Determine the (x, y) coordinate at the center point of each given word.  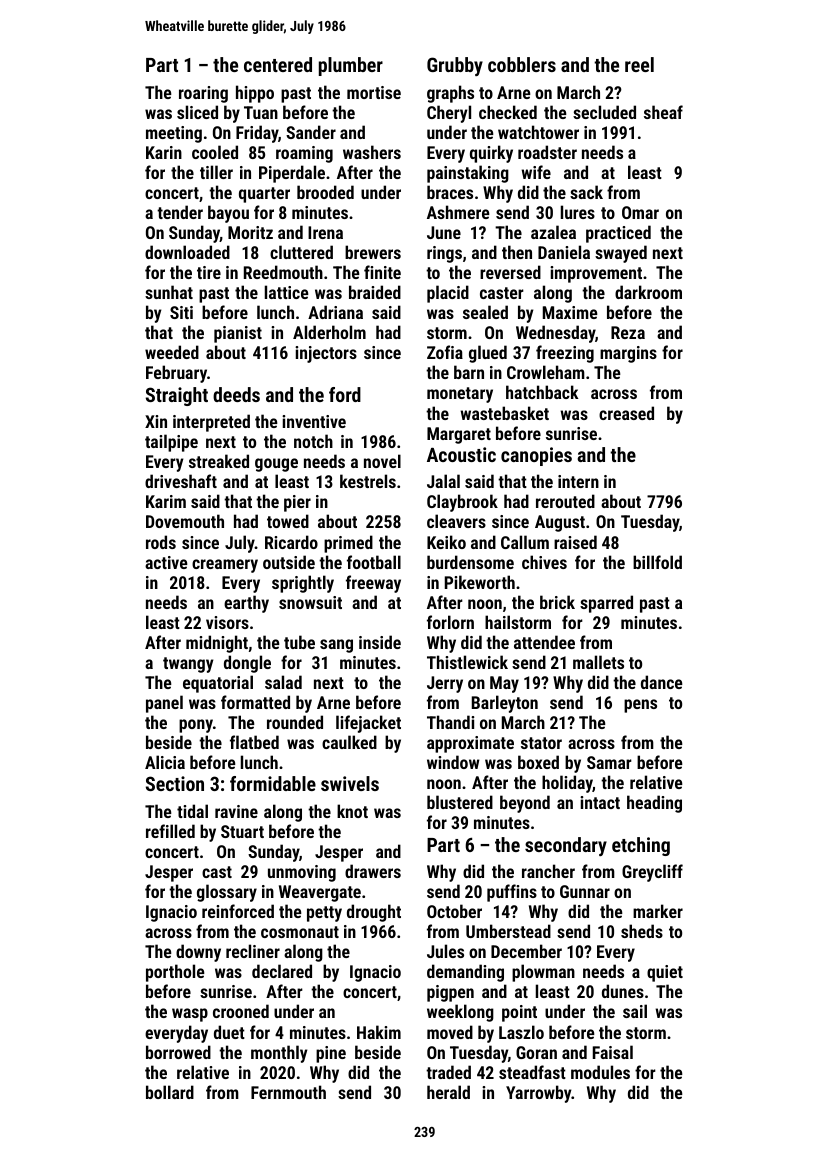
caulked (349, 742)
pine (331, 1054)
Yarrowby (538, 1094)
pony (196, 726)
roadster (547, 152)
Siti (181, 312)
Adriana (335, 312)
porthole (175, 973)
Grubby (455, 66)
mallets (598, 662)
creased (626, 413)
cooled (215, 152)
